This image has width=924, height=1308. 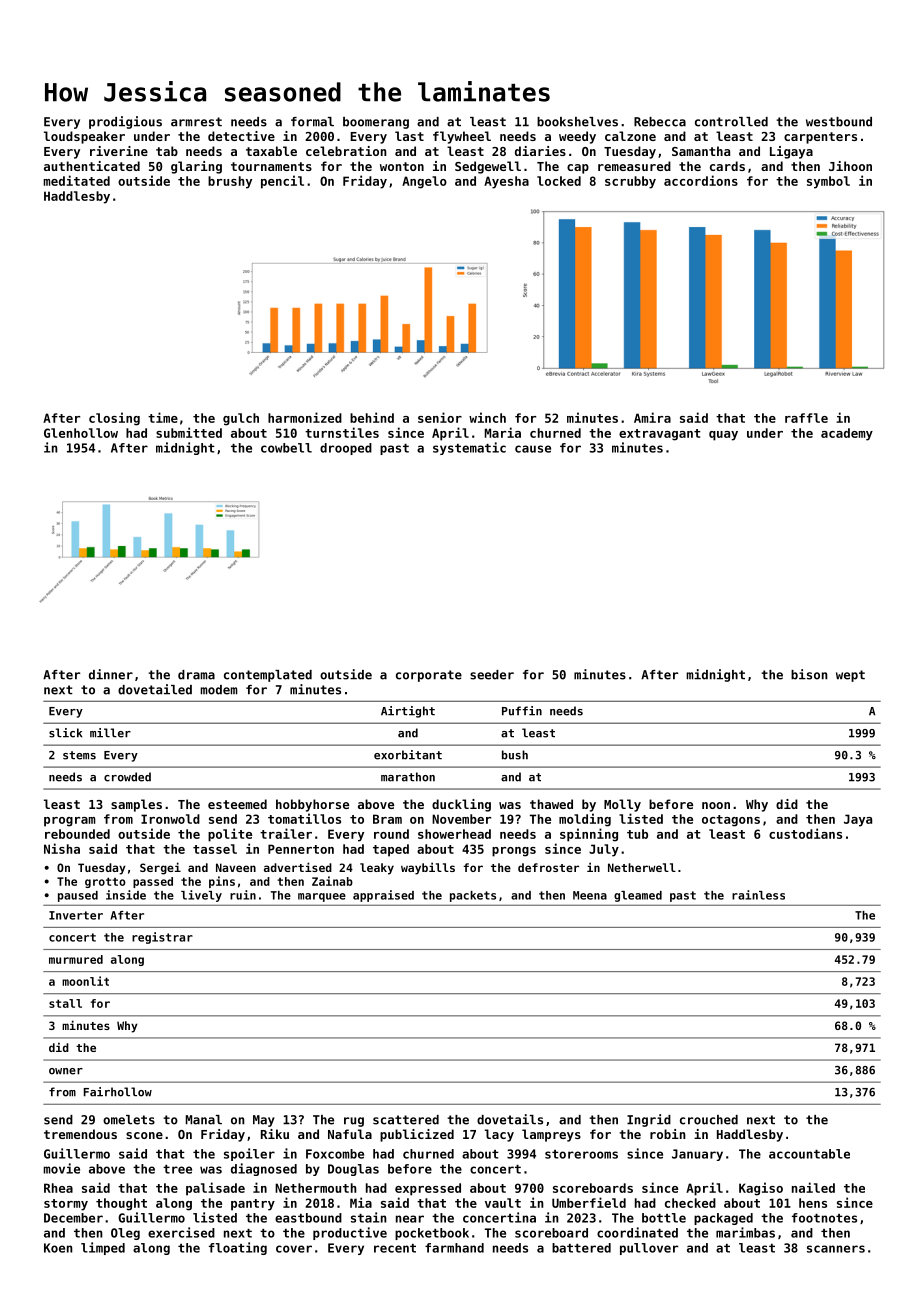 I want to click on recent, so click(x=395, y=1248).
